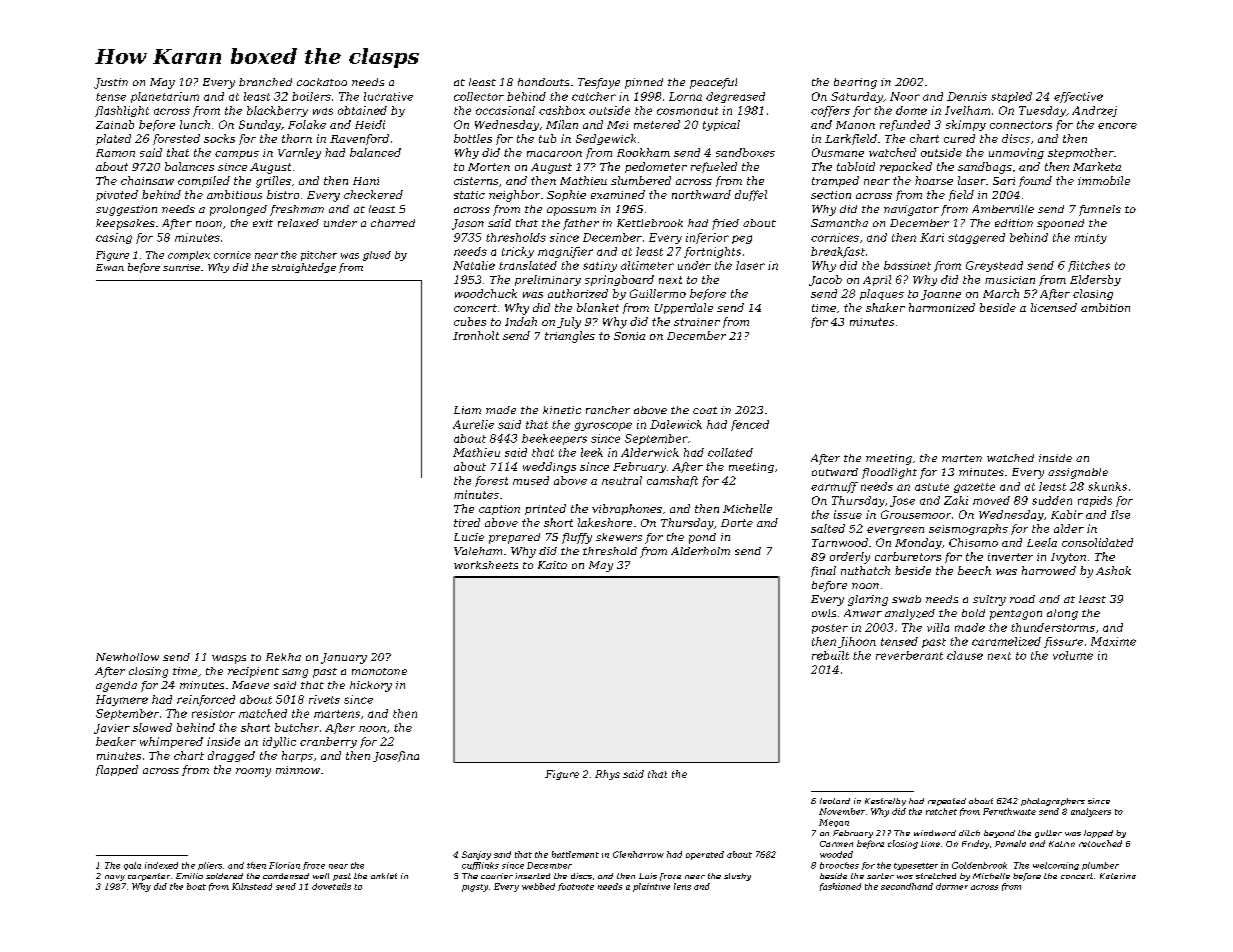 The image size is (1233, 952). Describe the element at coordinates (838, 152) in the document. I see `Ousmane` at that location.
